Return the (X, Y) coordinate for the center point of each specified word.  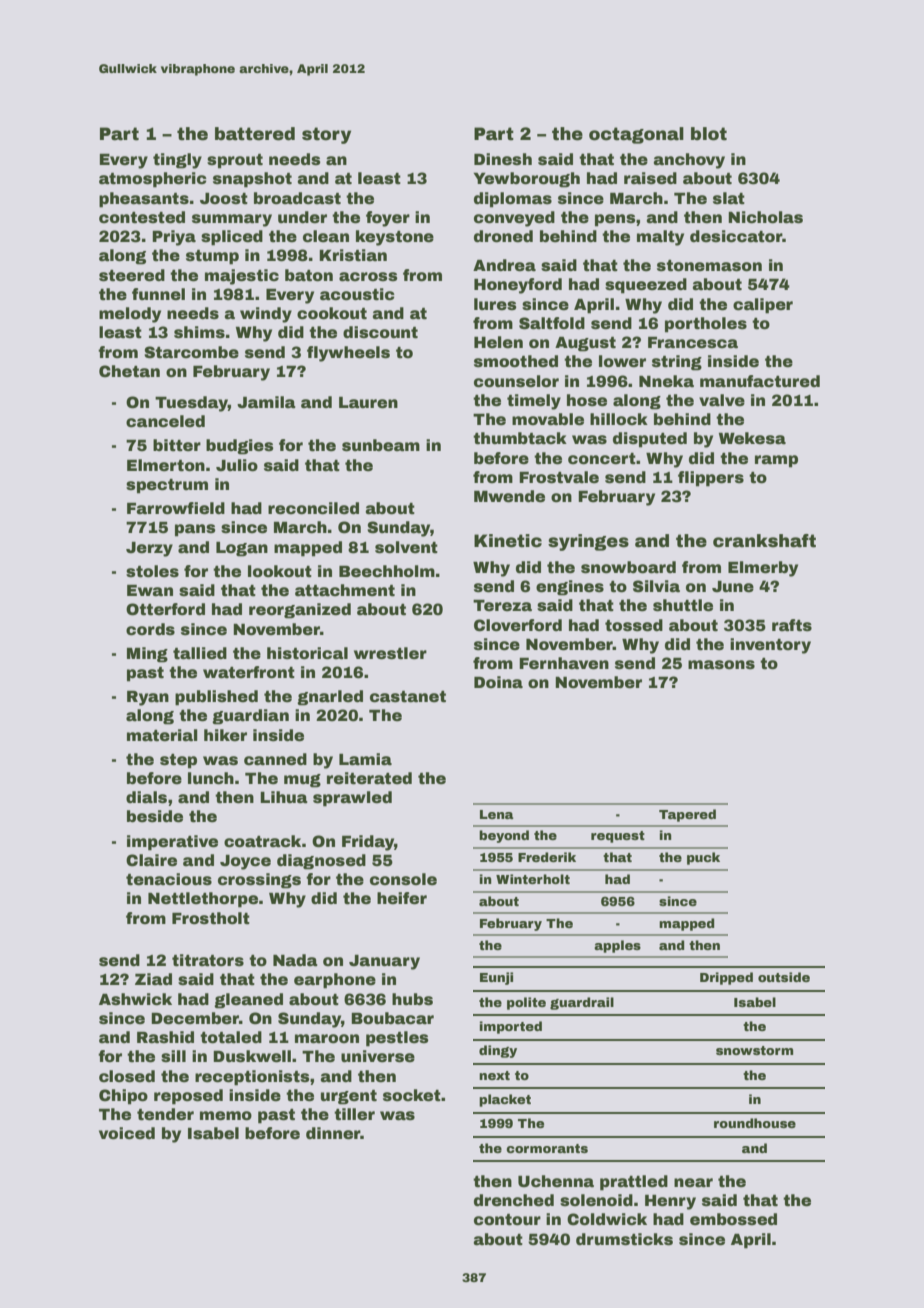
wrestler (390, 653)
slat (729, 198)
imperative (172, 843)
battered (255, 134)
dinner (333, 1133)
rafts (792, 625)
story (326, 135)
